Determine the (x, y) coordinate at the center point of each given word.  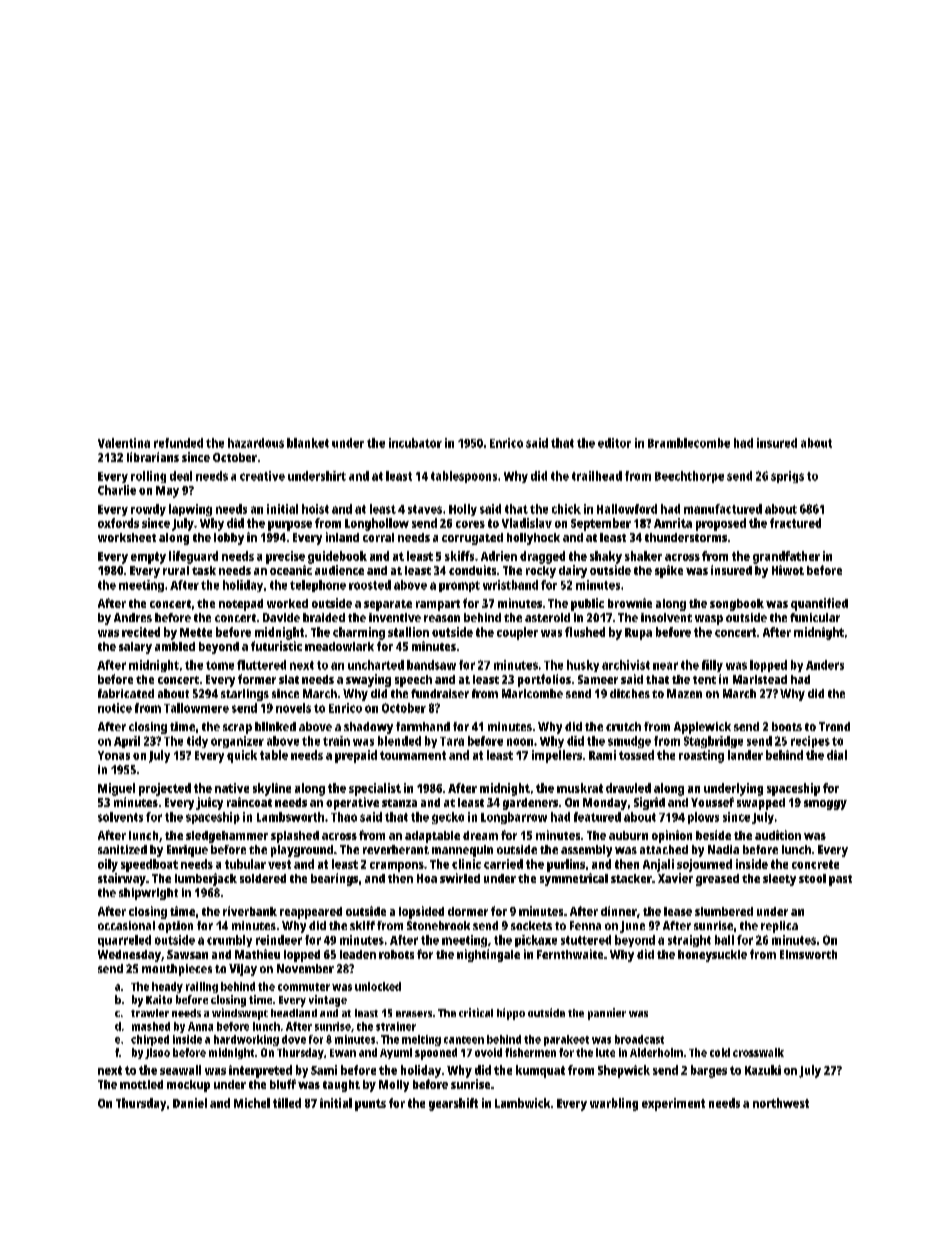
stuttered (586, 940)
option (175, 927)
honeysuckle (712, 956)
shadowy (368, 728)
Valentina (124, 443)
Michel (252, 1103)
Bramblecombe (689, 443)
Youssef (712, 802)
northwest (781, 1103)
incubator (415, 443)
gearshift (453, 1104)
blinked (275, 726)
